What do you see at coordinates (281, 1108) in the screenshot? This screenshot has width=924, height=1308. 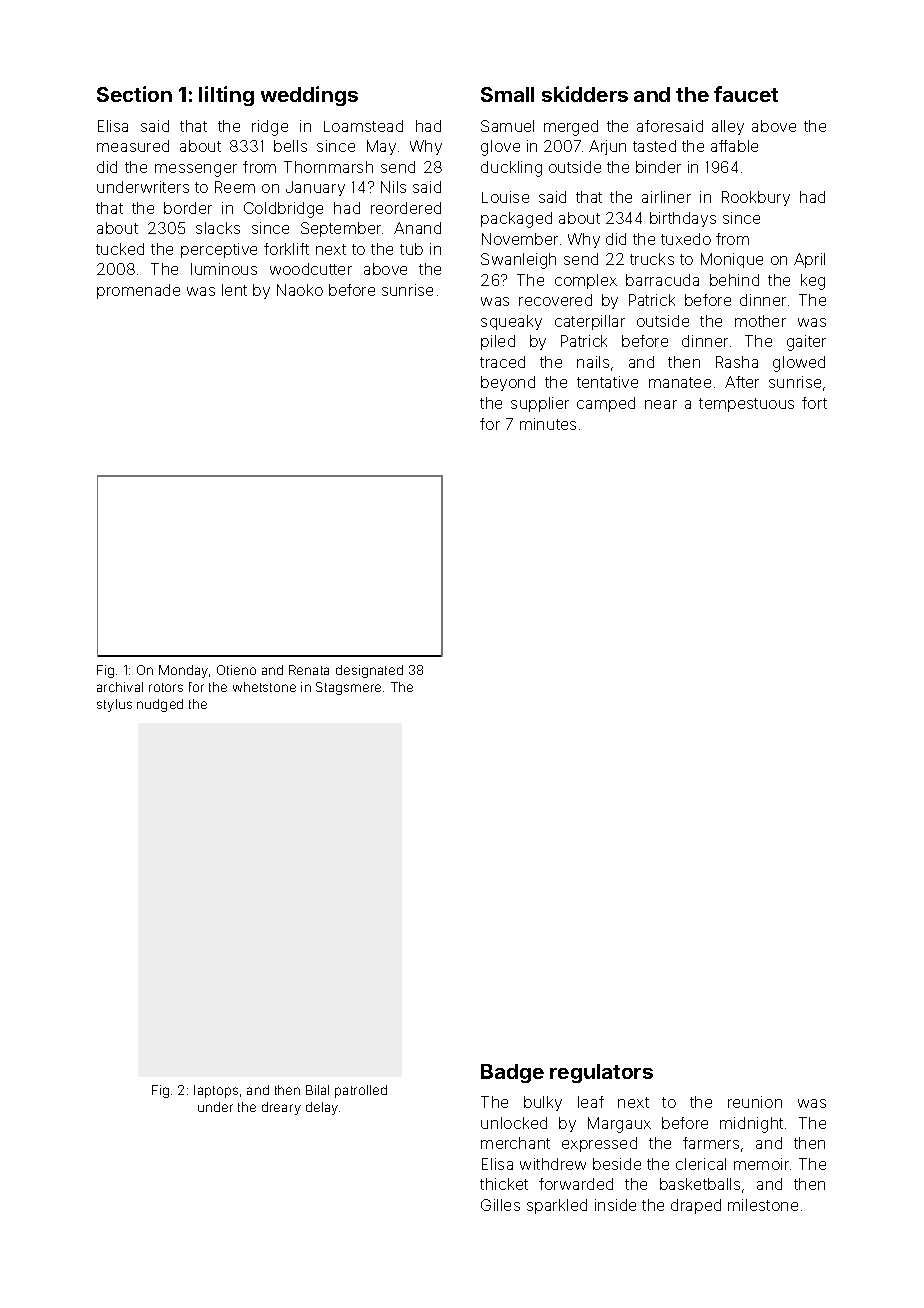 I see `dreary` at bounding box center [281, 1108].
